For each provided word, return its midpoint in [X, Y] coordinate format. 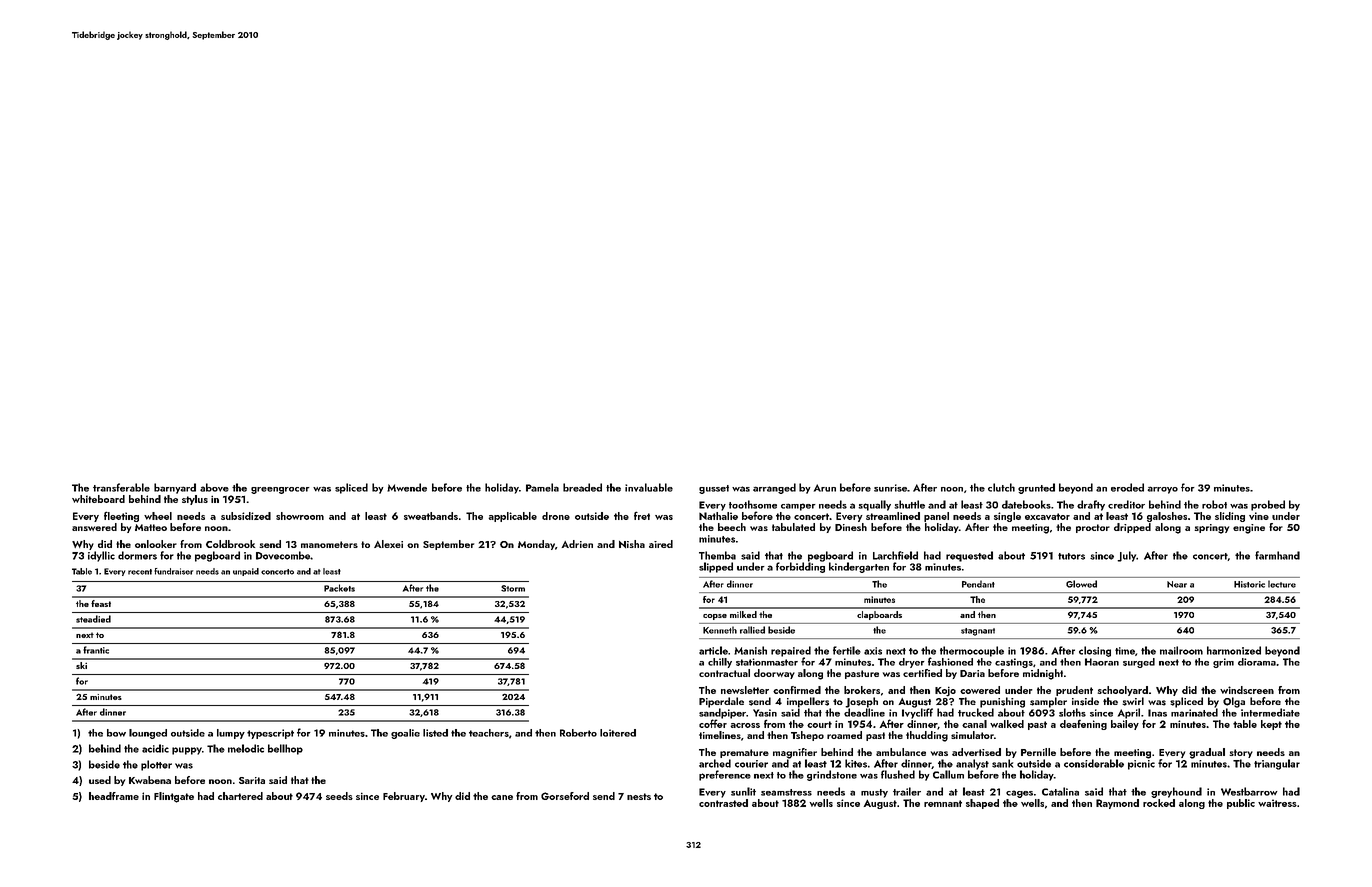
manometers [329, 544]
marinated [1194, 712]
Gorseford [565, 796]
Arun [825, 488]
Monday [536, 545]
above [214, 487]
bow [116, 733]
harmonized [1234, 650]
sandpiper [722, 713]
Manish [750, 650]
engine [1249, 529]
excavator [1047, 516]
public [1241, 804]
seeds [339, 796]
